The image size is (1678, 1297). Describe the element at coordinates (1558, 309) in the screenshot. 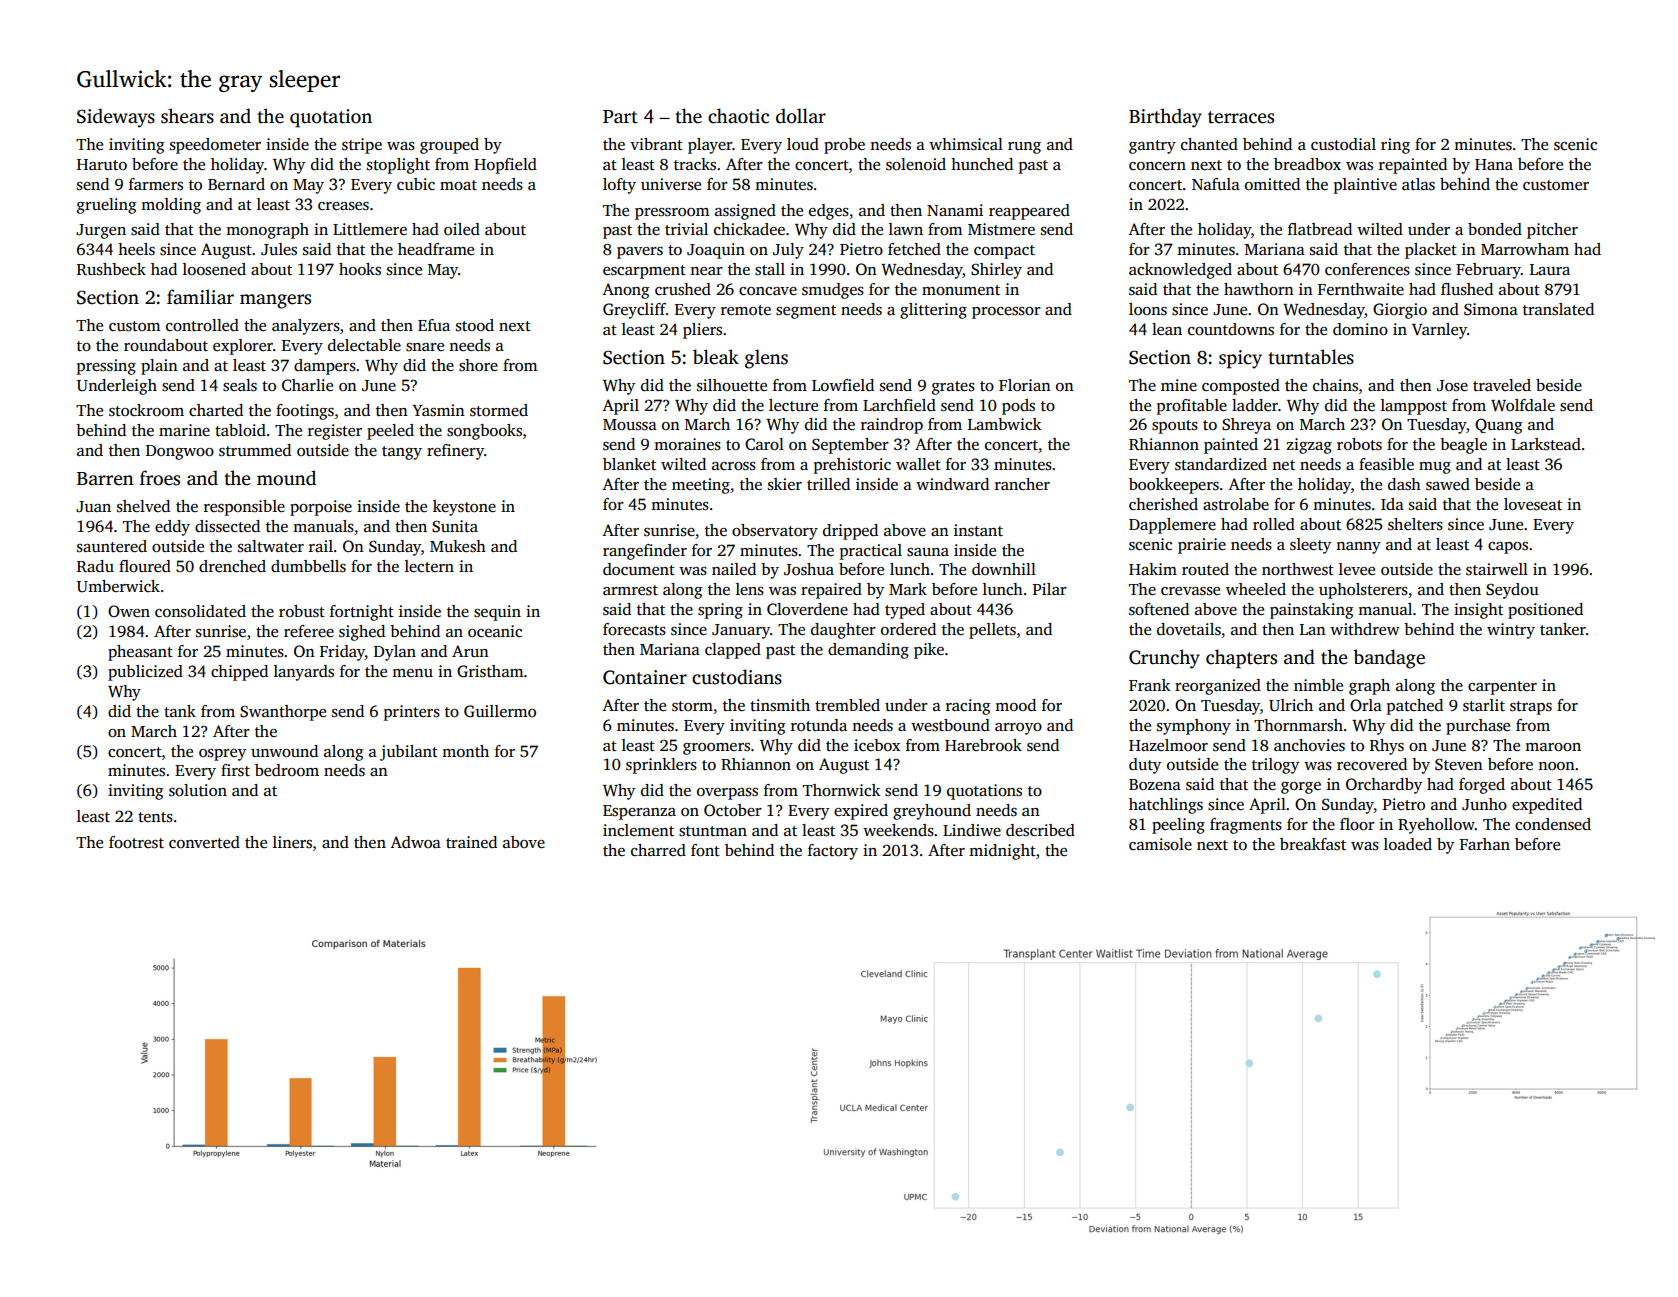

I see `translated` at that location.
